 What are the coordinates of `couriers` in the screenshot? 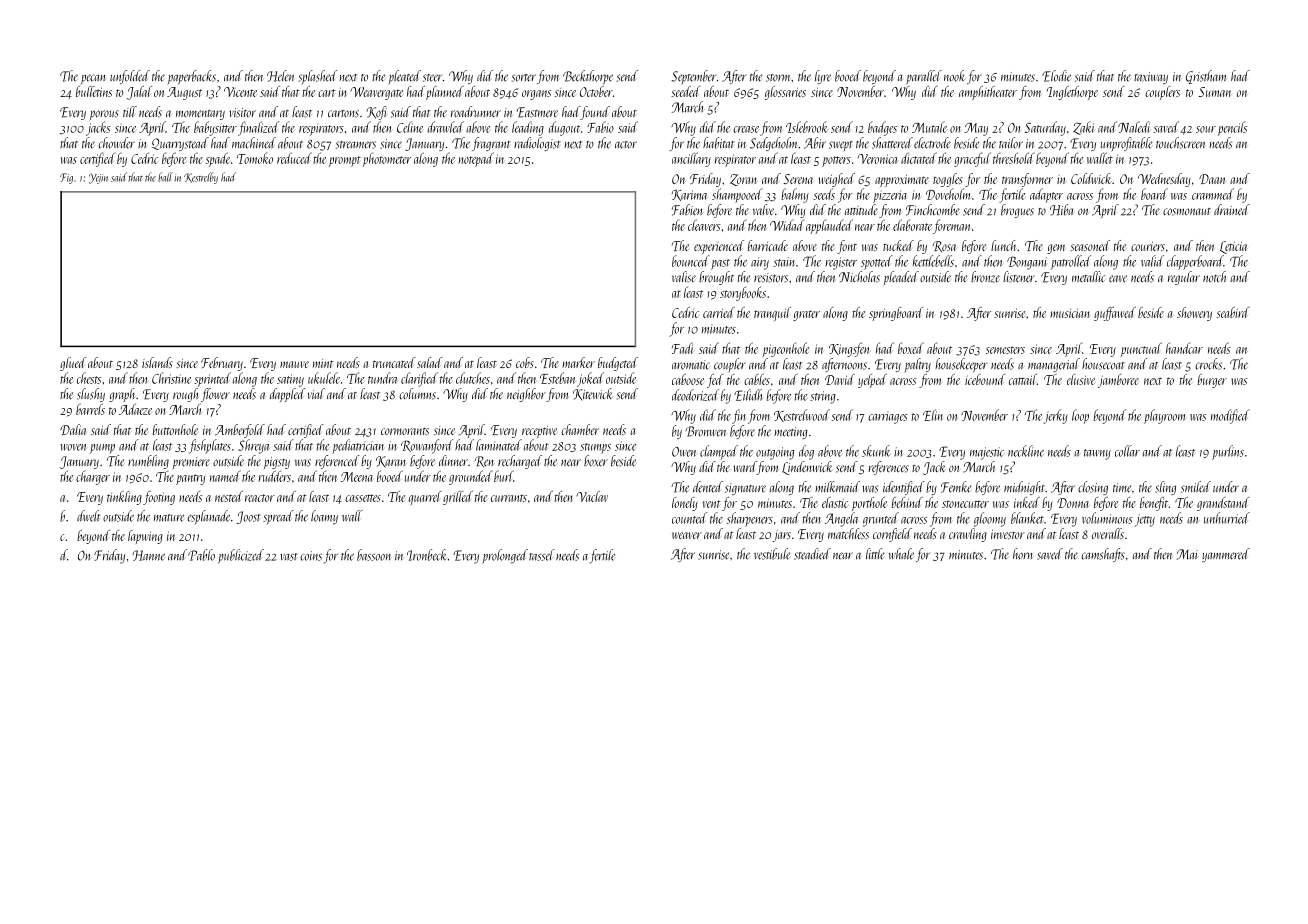 It's located at (1148, 246).
